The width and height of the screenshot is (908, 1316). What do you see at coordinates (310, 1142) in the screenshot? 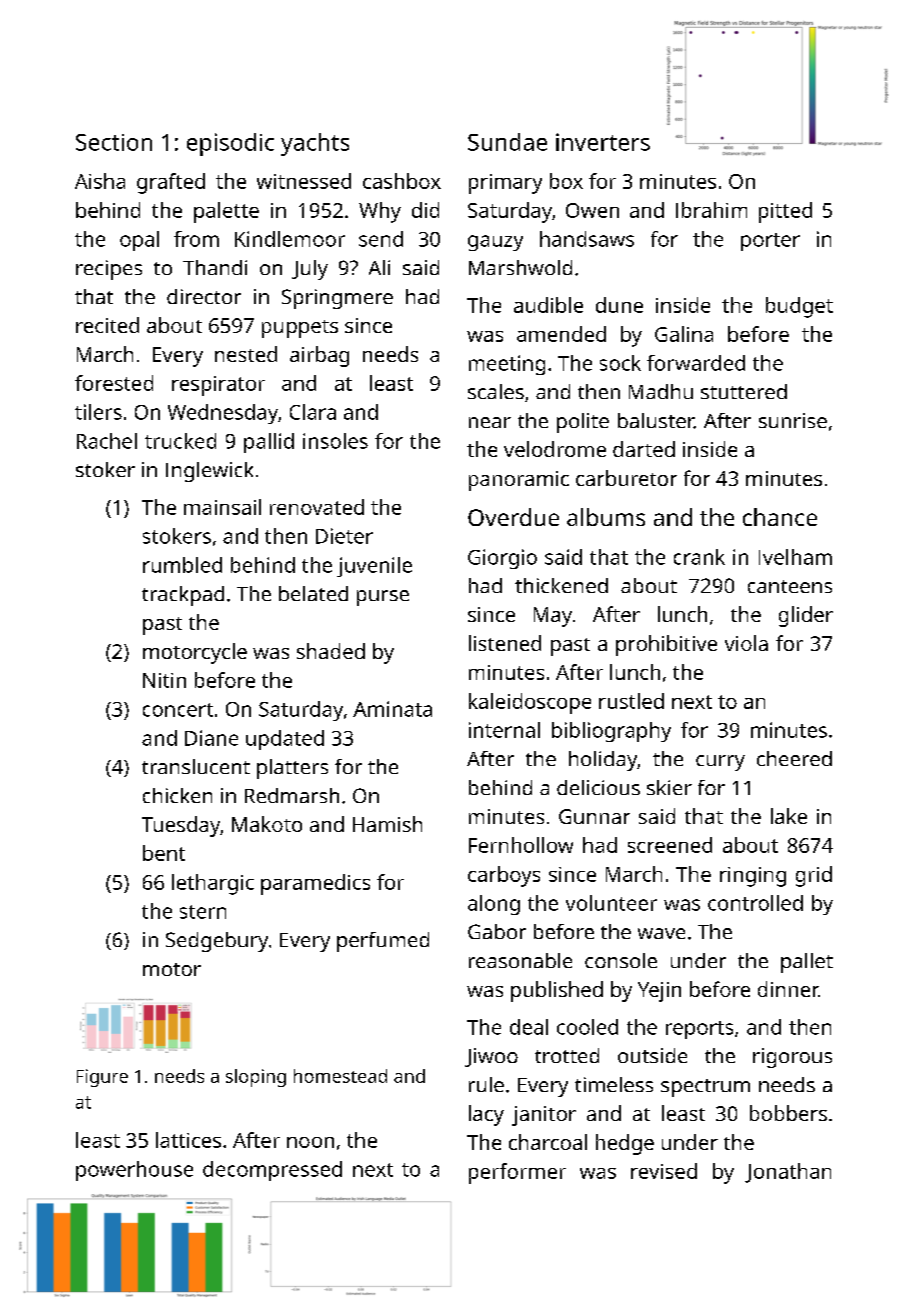
I see `noon` at bounding box center [310, 1142].
